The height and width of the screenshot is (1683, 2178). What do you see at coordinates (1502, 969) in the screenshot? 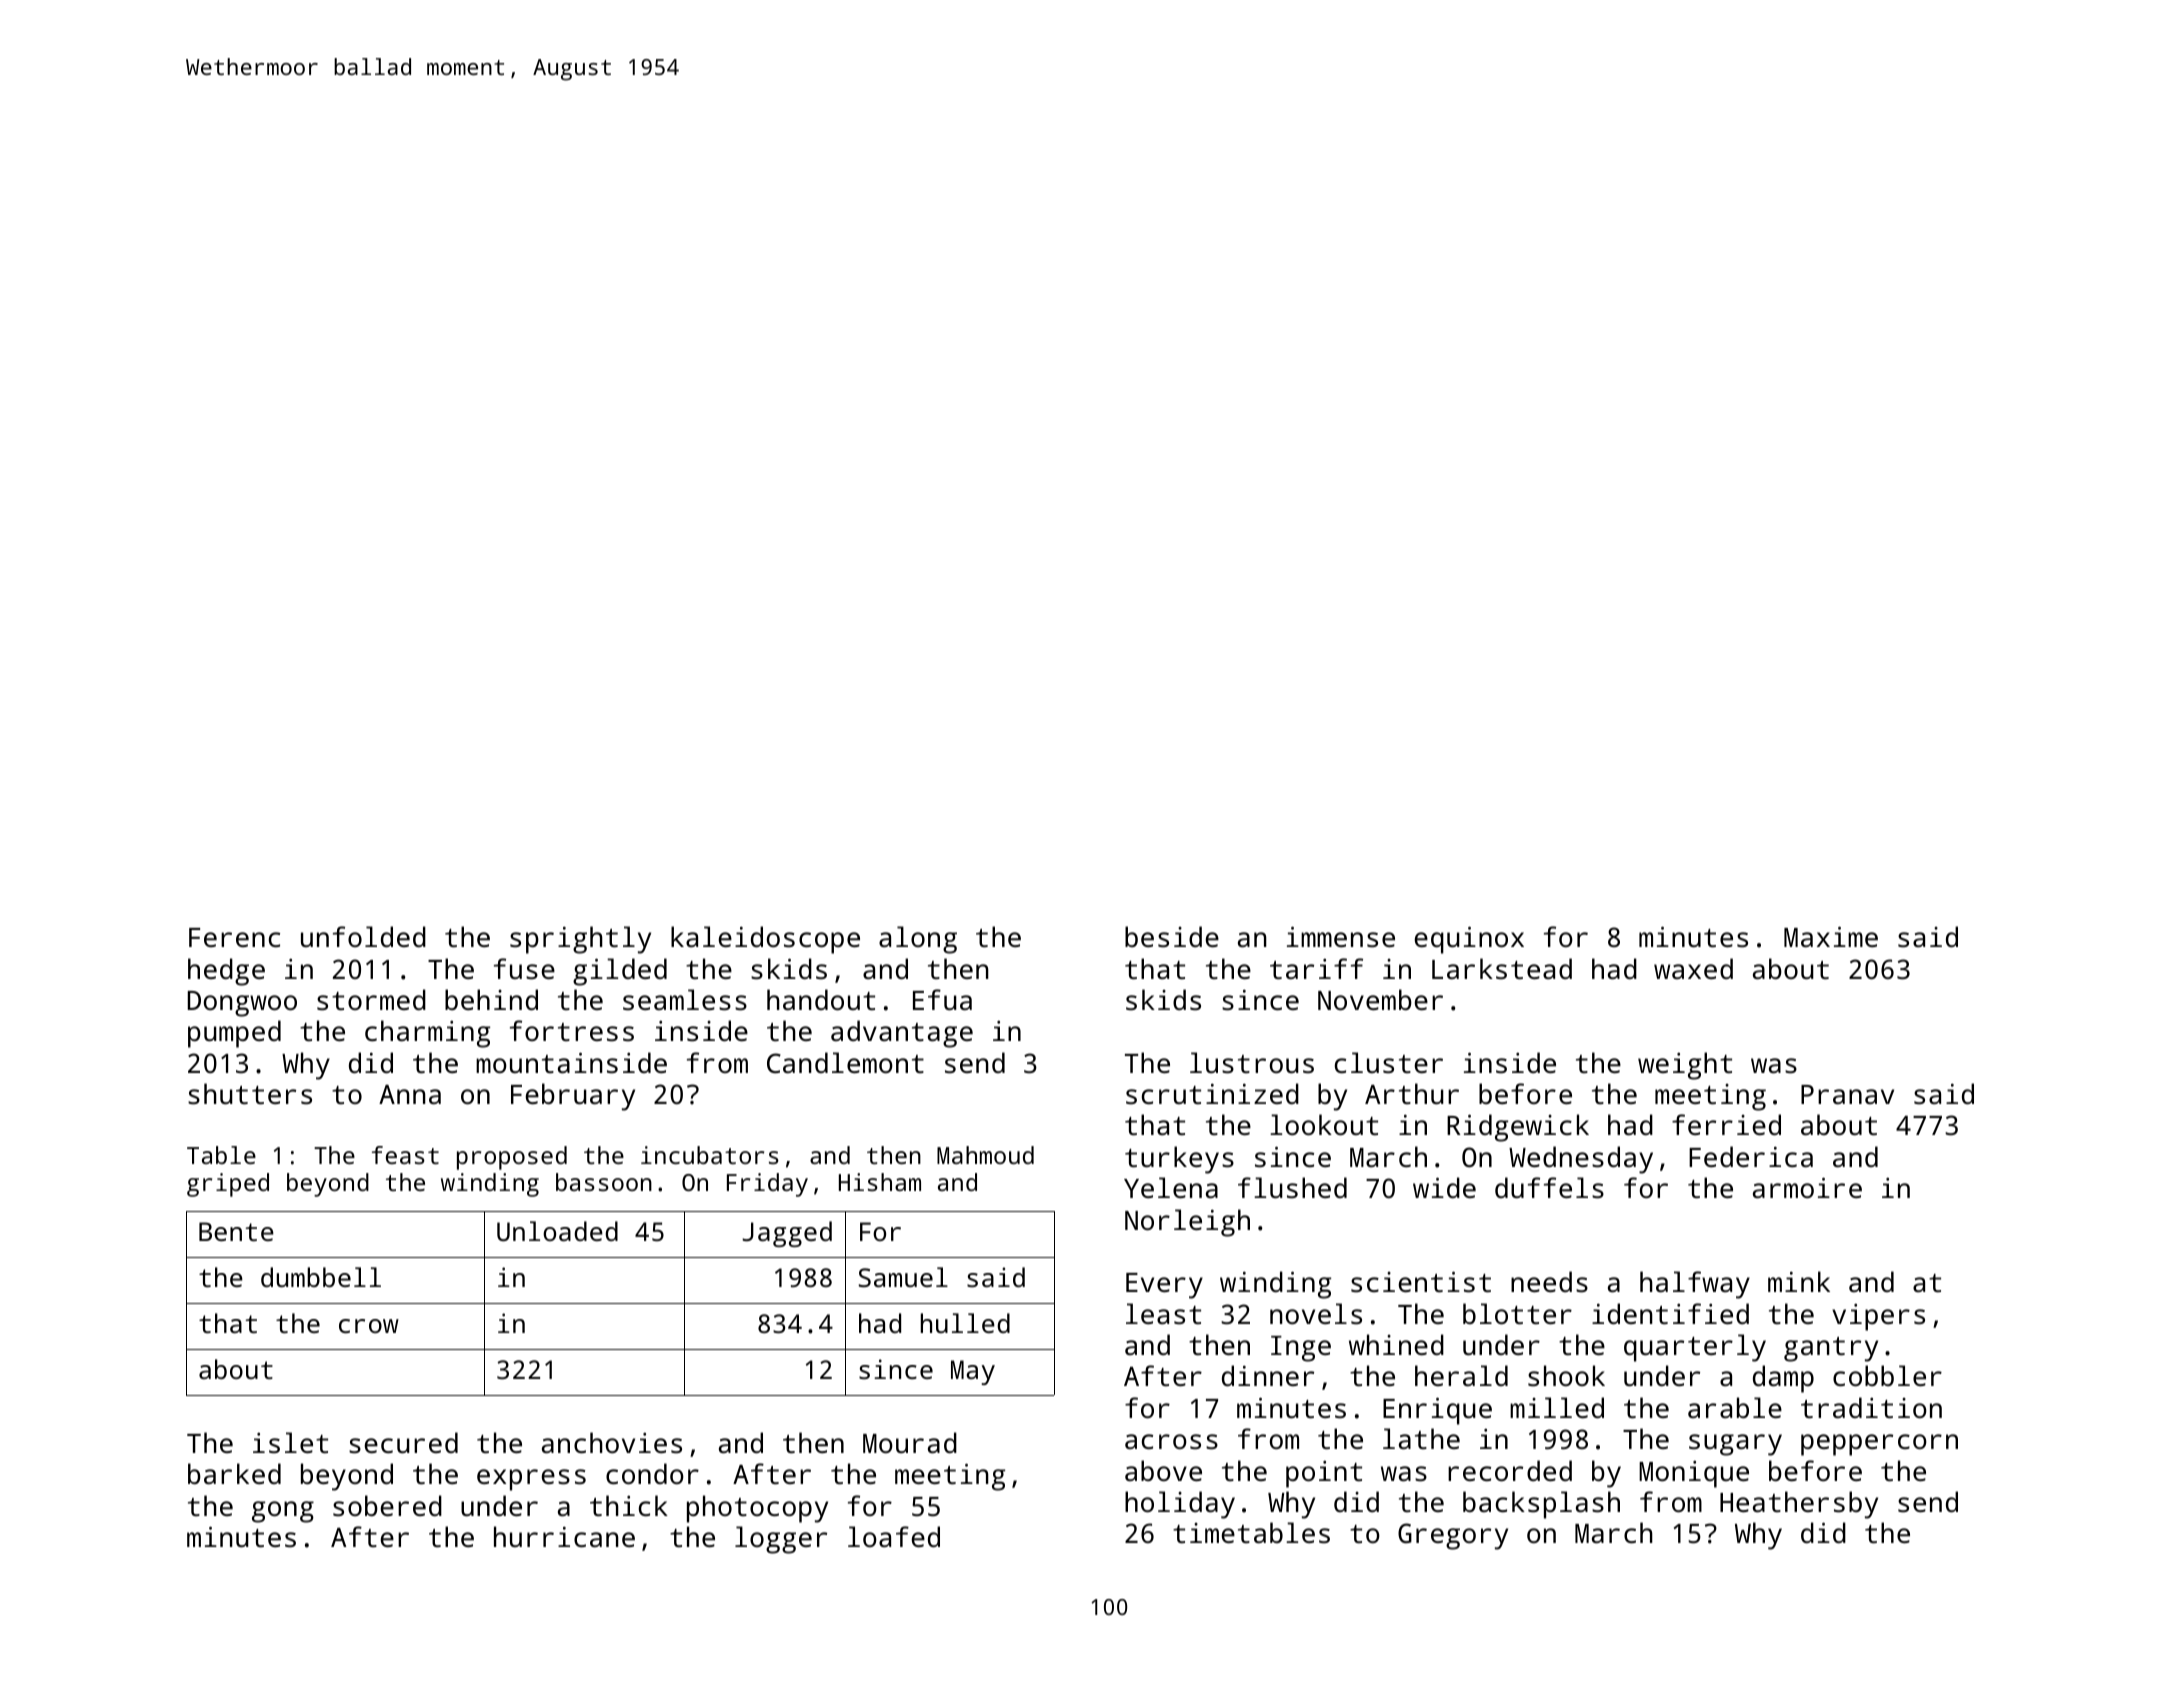
I see `Larkstead` at bounding box center [1502, 969].
